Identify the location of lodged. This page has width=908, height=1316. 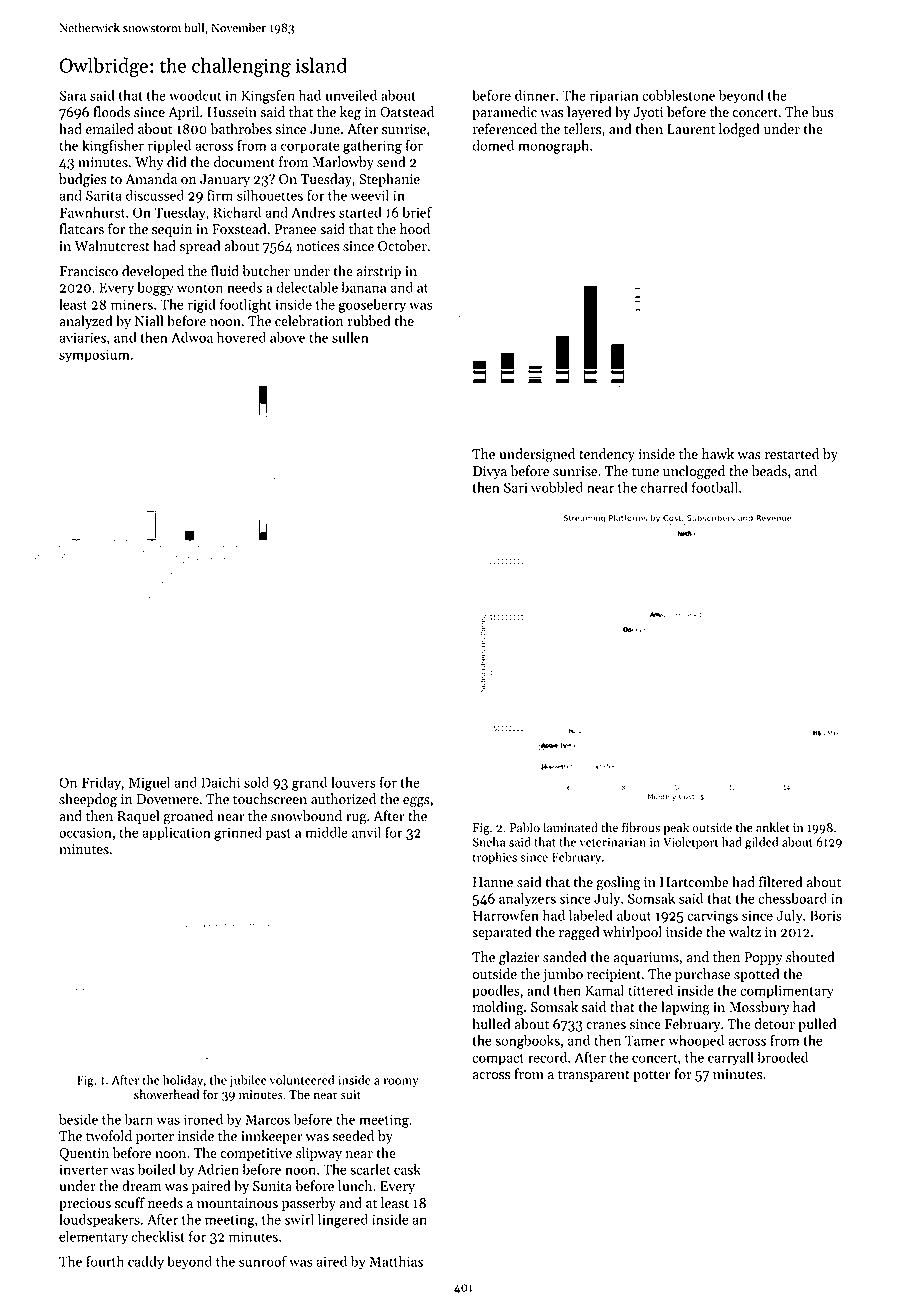
(739, 130).
